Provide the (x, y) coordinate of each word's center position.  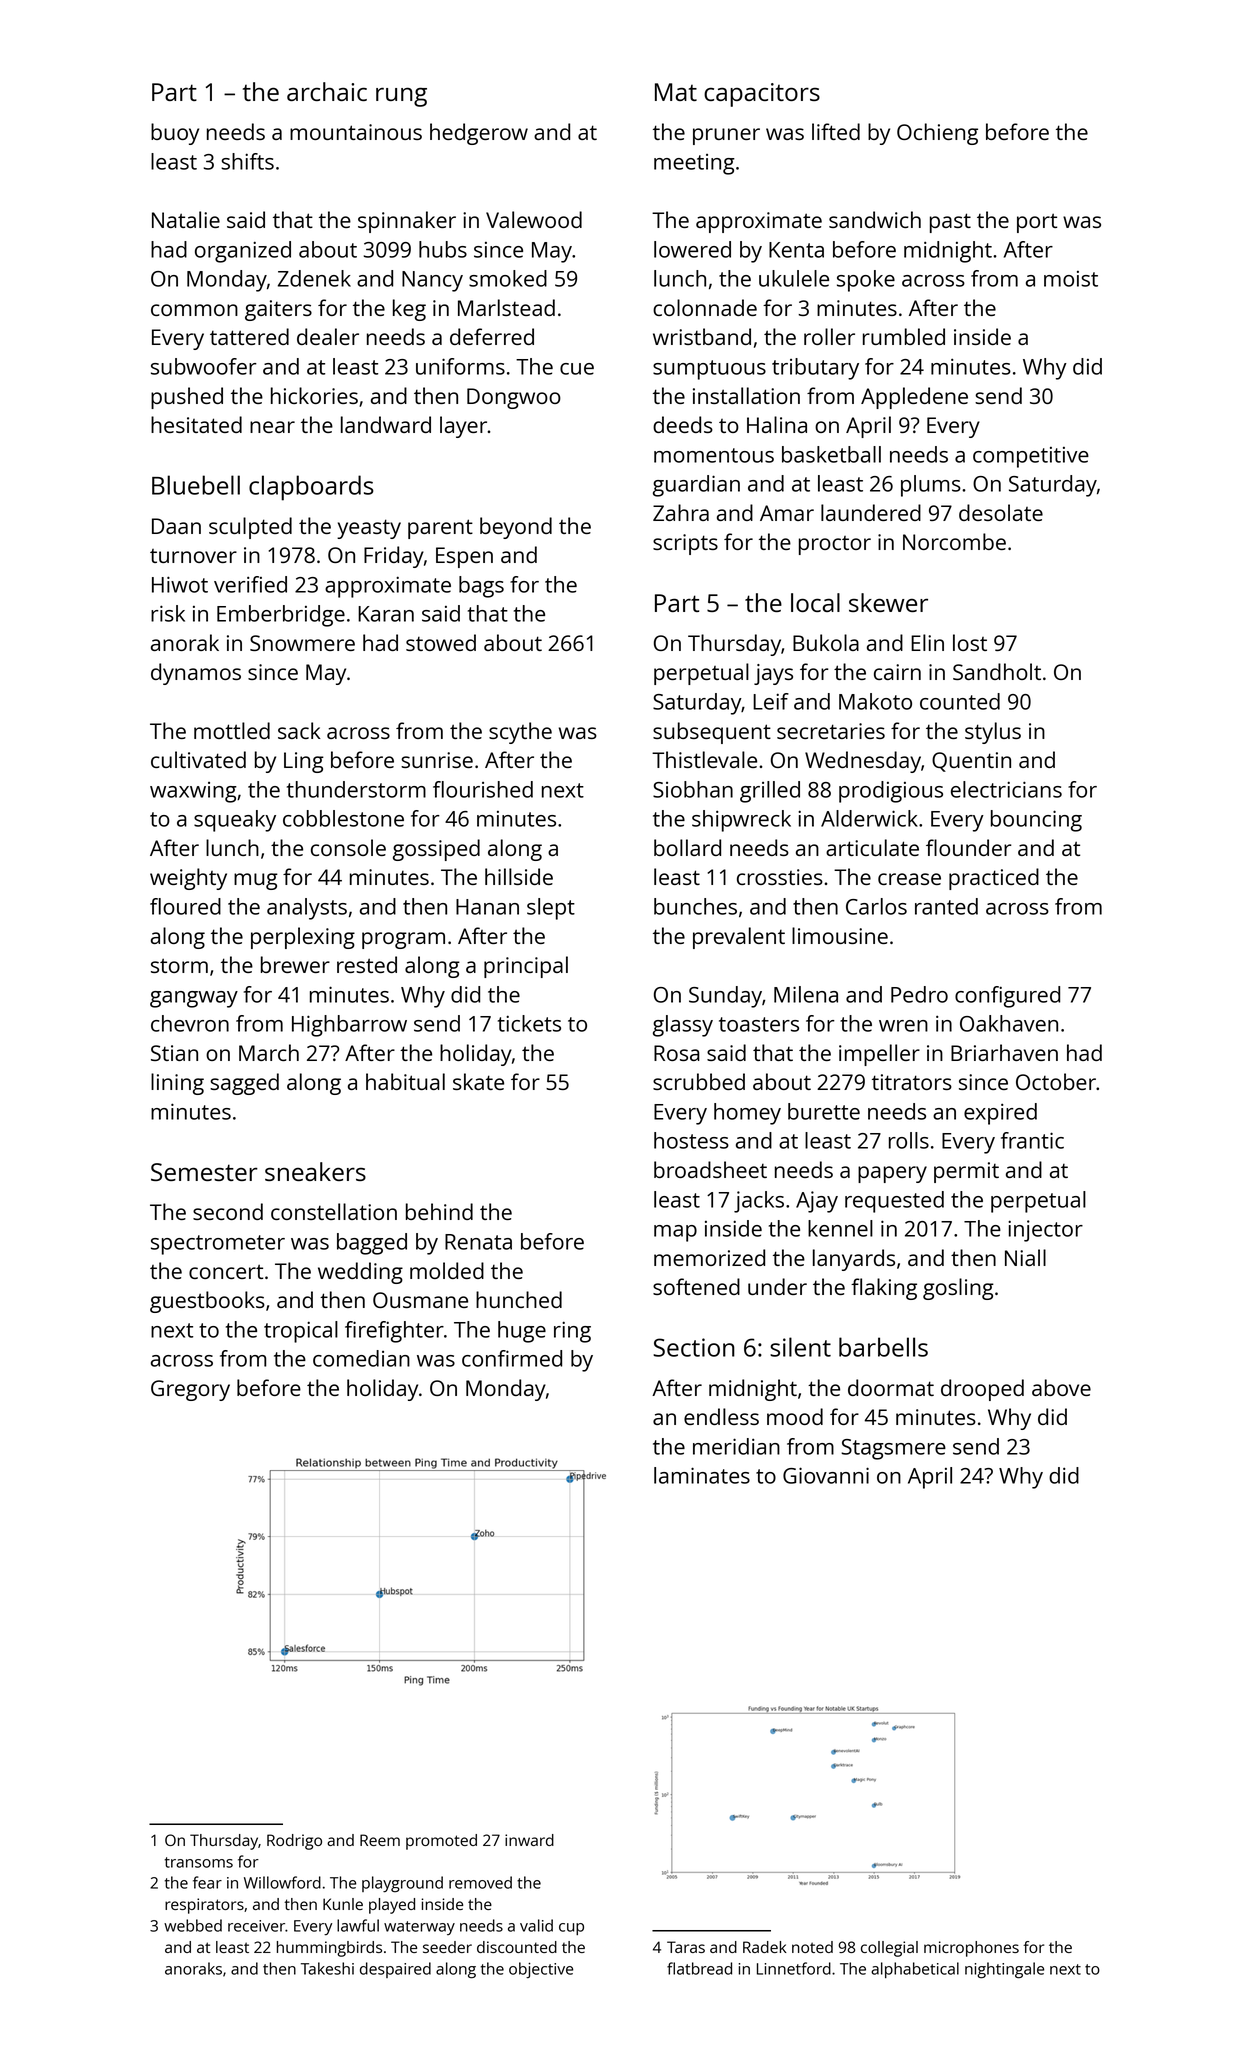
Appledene (914, 398)
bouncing (1036, 821)
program (403, 940)
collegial (889, 1949)
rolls (909, 1140)
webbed (193, 1925)
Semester (204, 1172)
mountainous (356, 132)
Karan (386, 614)
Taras (686, 1947)
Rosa (677, 1053)
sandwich (875, 219)
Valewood (534, 219)
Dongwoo (514, 398)
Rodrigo (294, 1842)
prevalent (739, 938)
